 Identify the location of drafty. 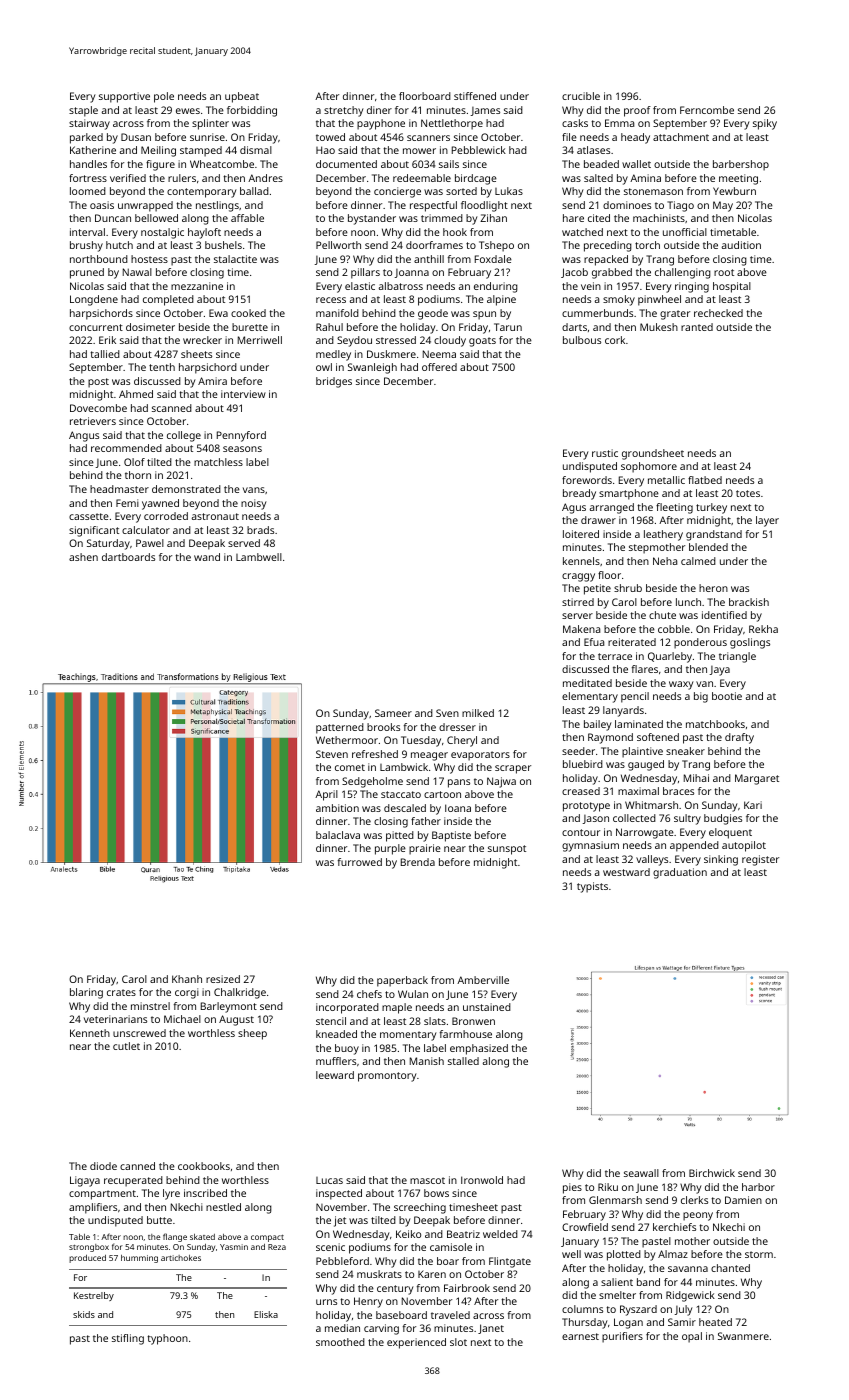
(739, 738).
